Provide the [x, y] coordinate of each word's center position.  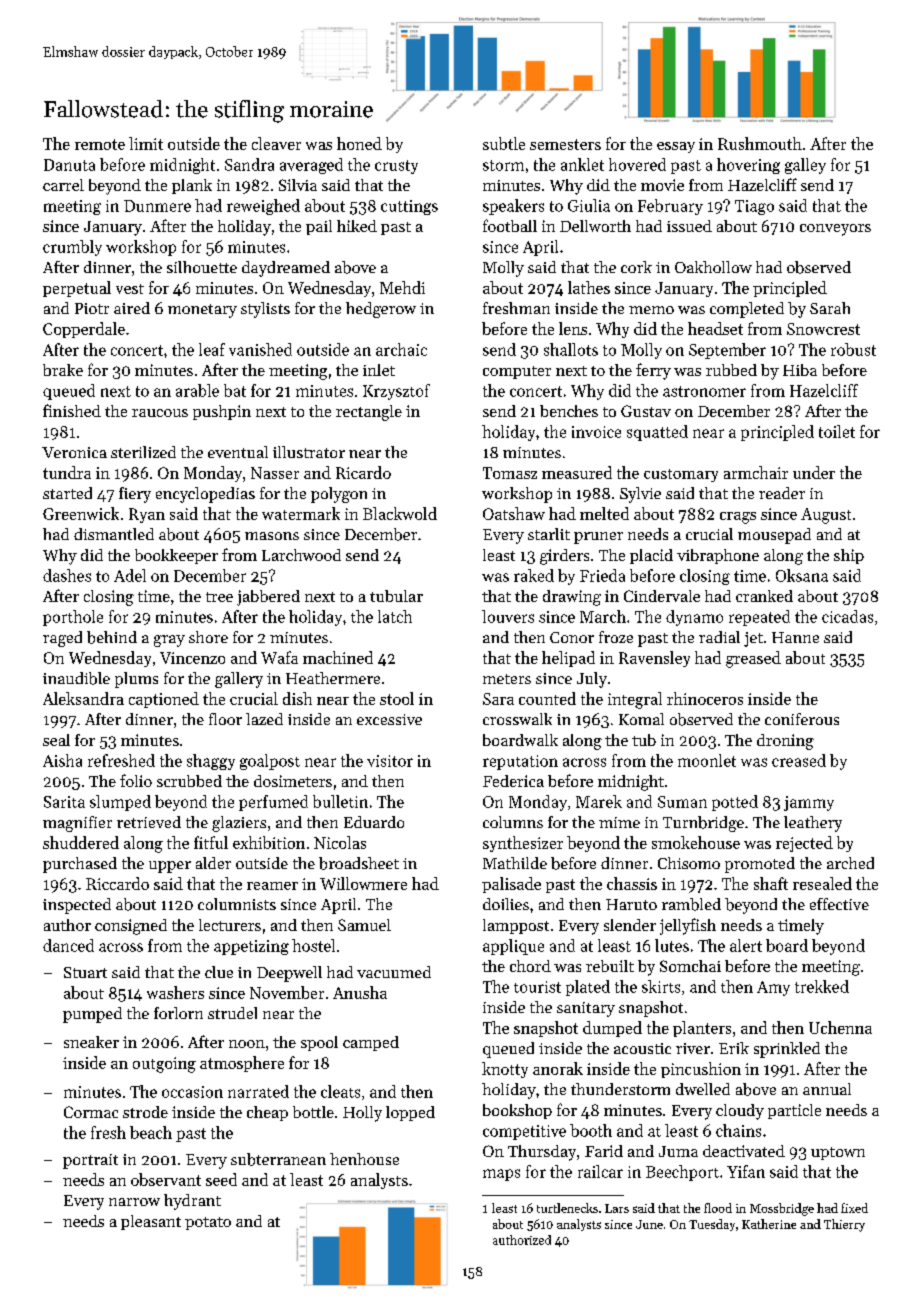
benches [569, 411]
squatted [657, 433]
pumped [92, 1015]
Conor [572, 637]
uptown [838, 1153]
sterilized [143, 452]
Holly [362, 1114]
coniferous [802, 719]
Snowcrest [823, 329]
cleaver [276, 143]
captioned [164, 700]
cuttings [409, 207]
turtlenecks [567, 1208]
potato [208, 1223]
